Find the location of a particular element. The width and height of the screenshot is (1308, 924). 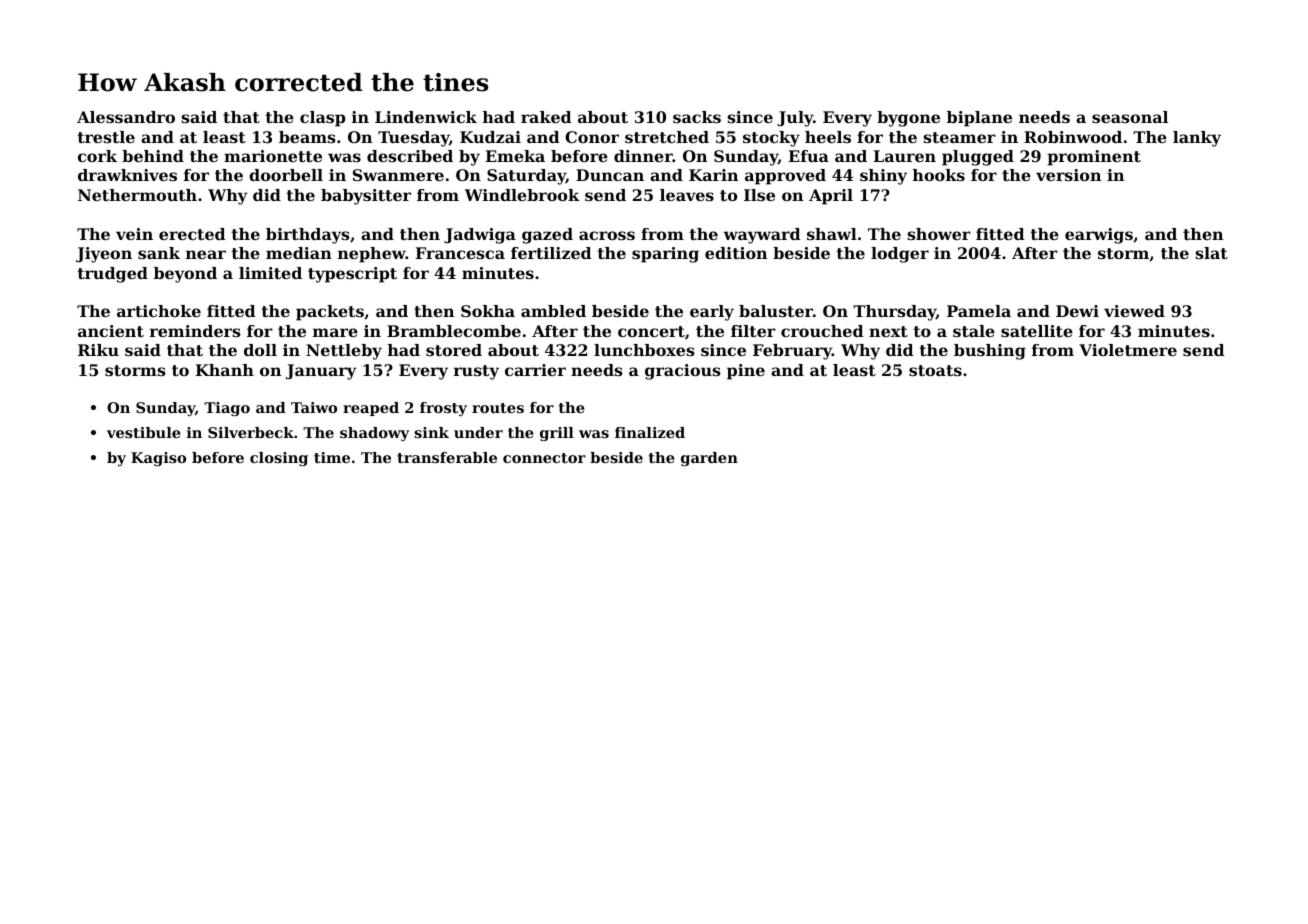

Tiago is located at coordinates (227, 409).
